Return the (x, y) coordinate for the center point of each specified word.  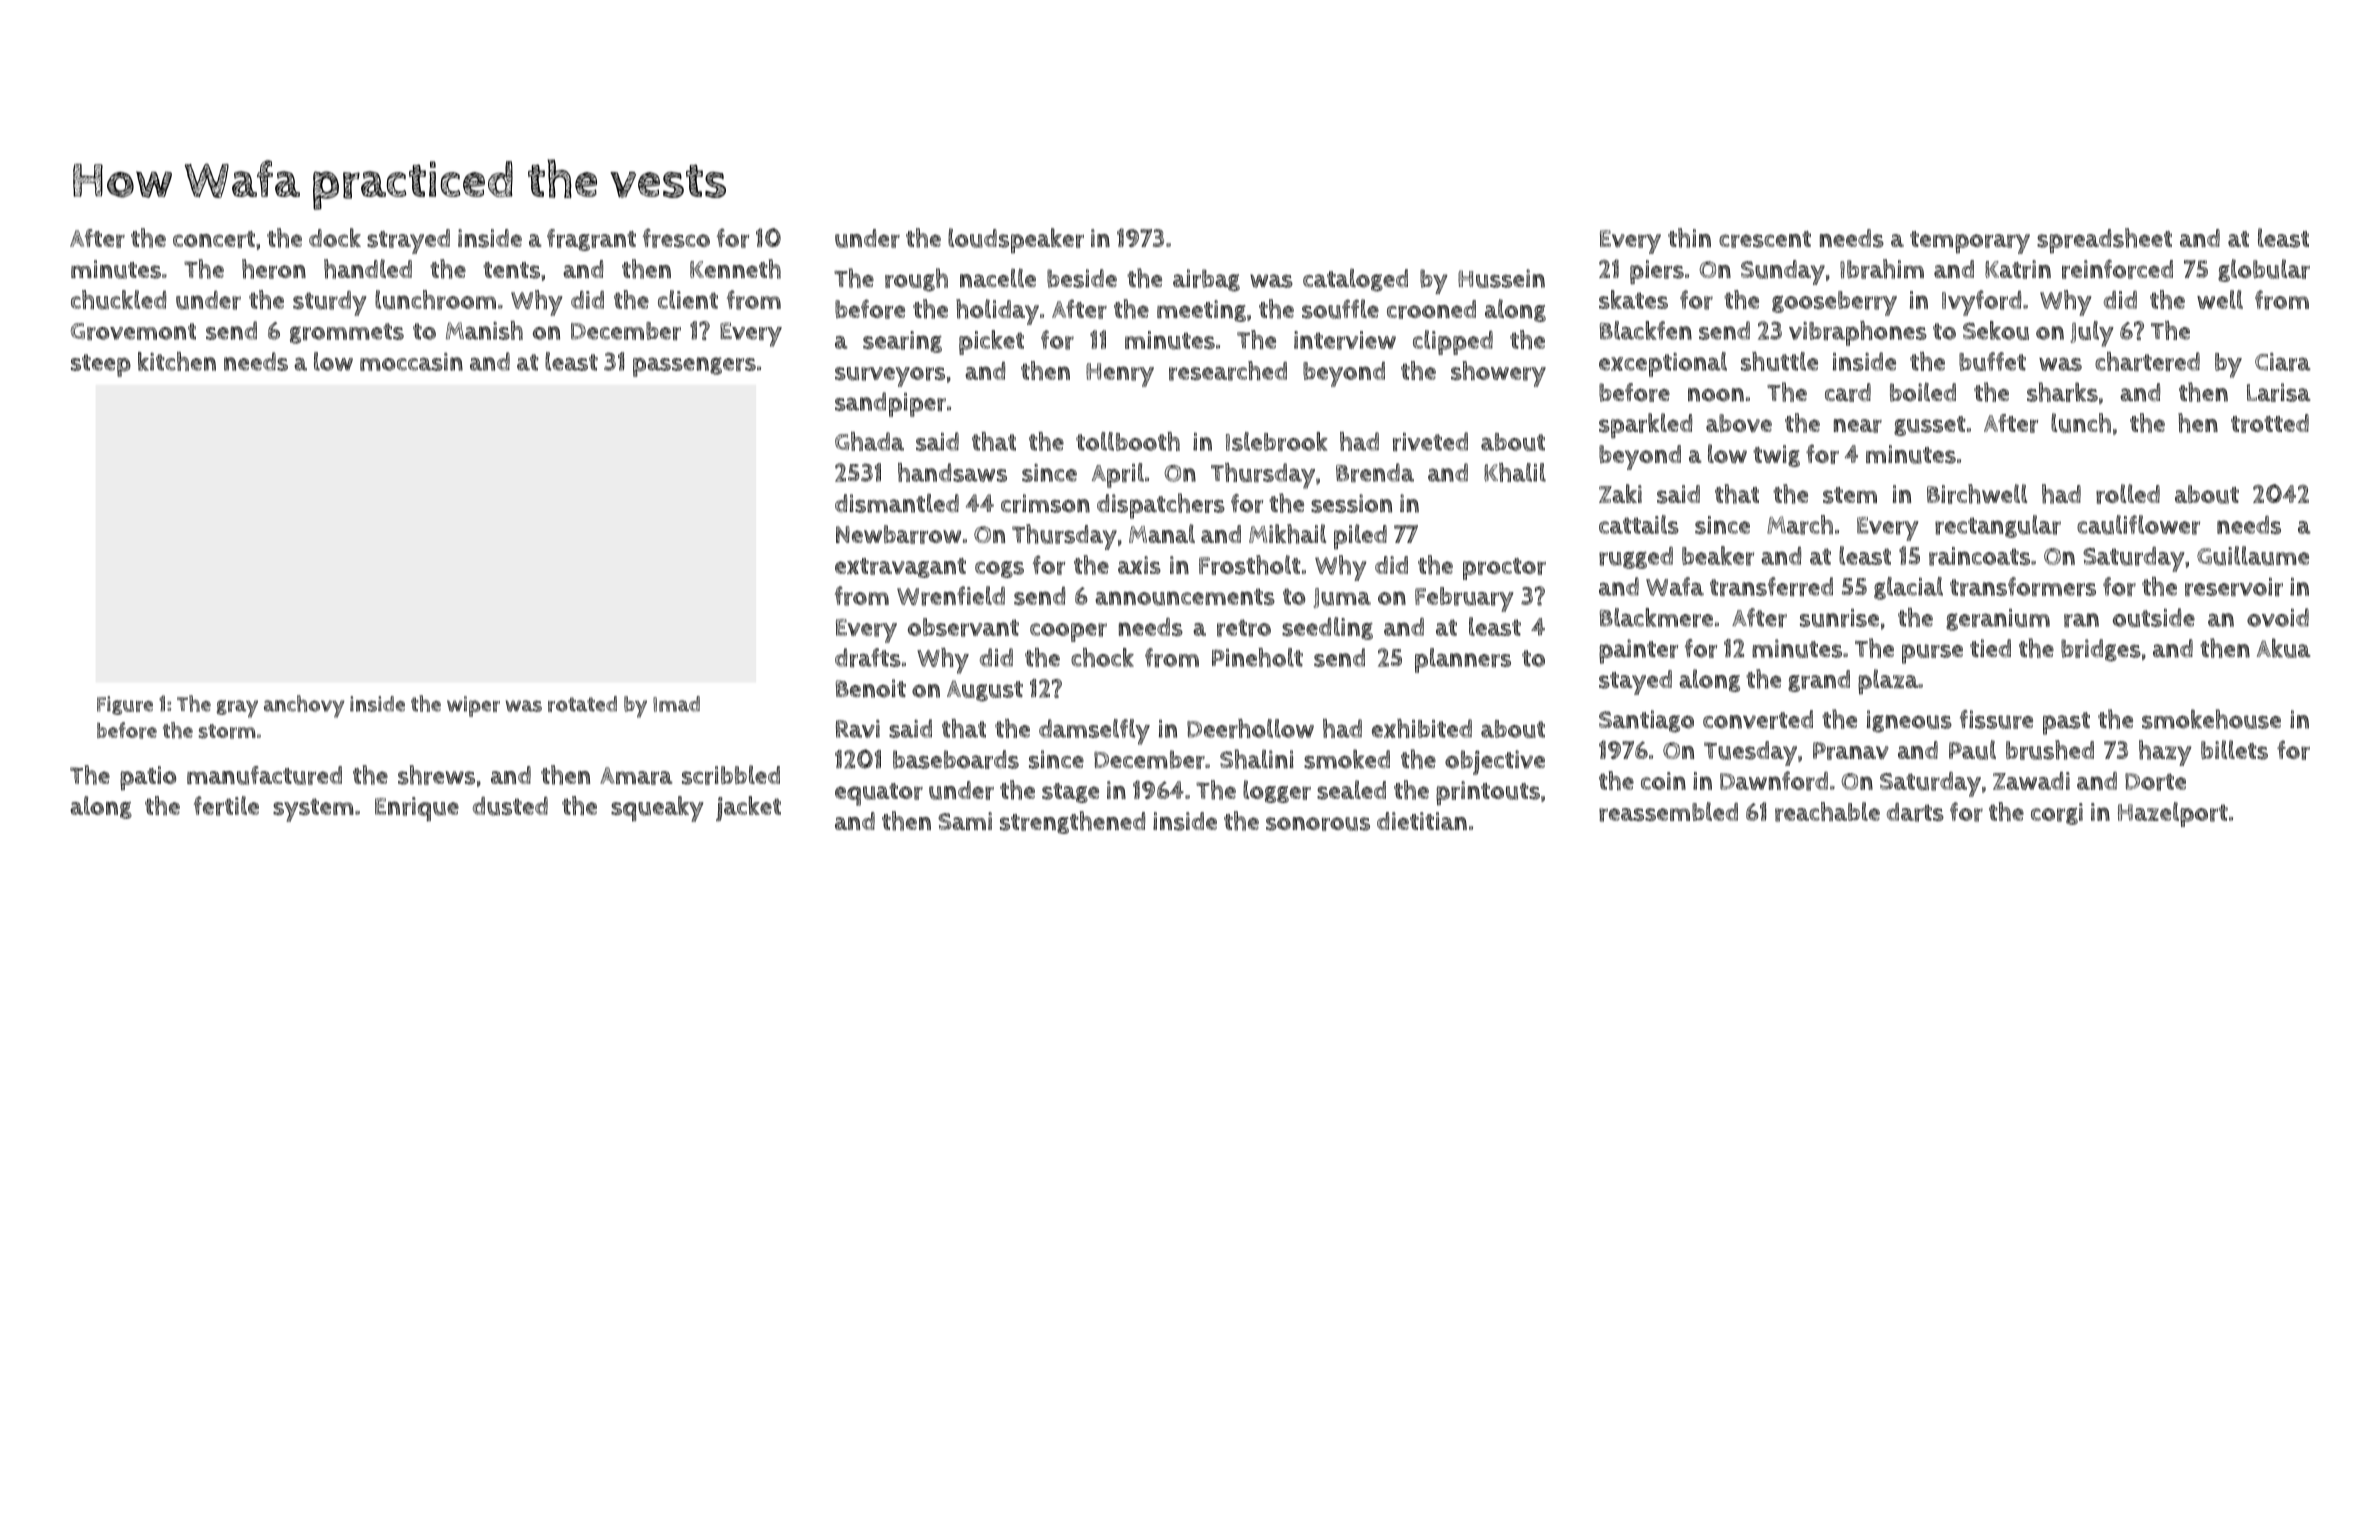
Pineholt (1257, 657)
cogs (999, 569)
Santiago (1646, 721)
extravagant (900, 568)
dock (335, 237)
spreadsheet (2104, 241)
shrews (436, 775)
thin (1689, 238)
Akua (2284, 648)
